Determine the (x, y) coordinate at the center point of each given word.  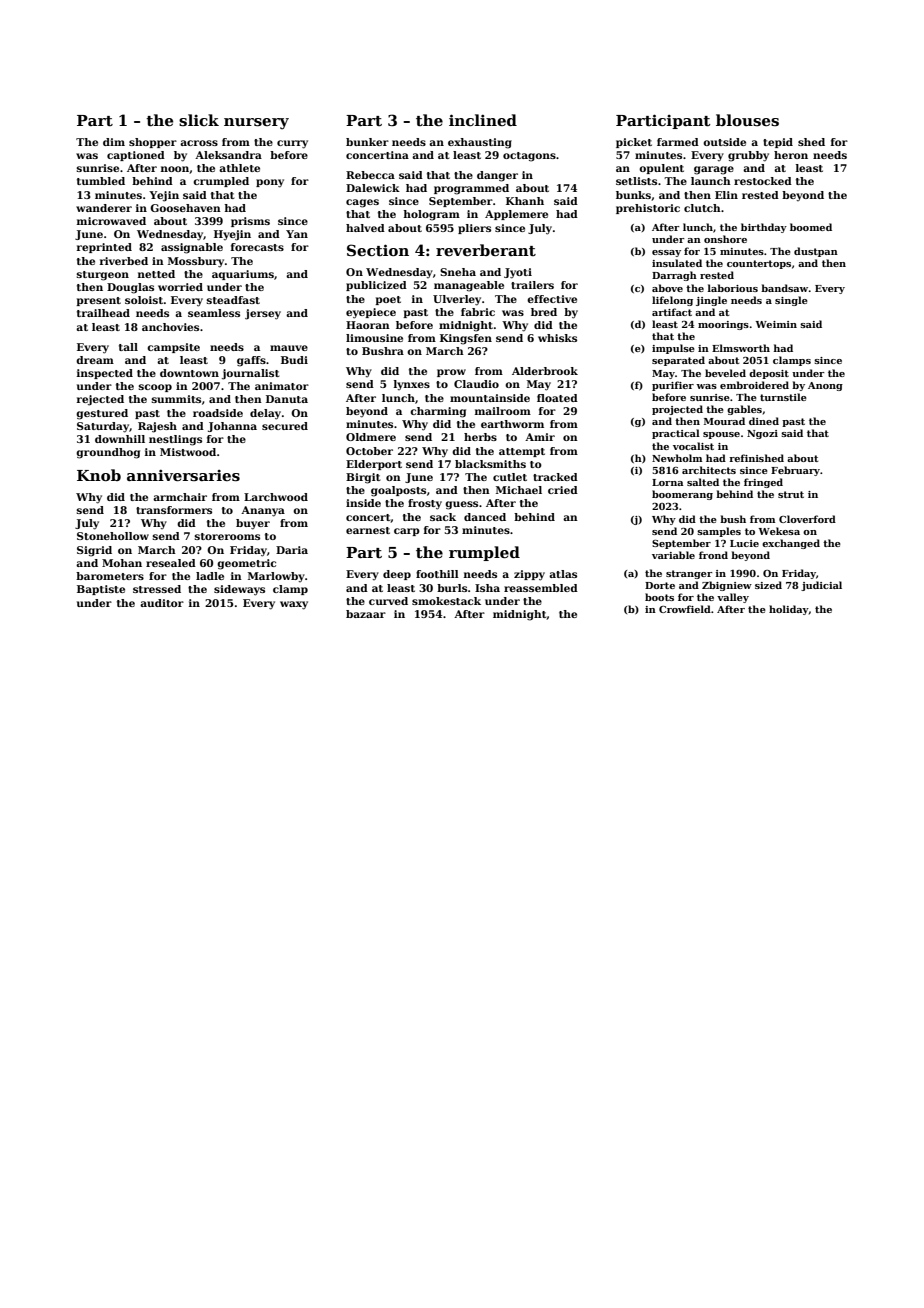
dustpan (816, 252)
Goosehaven (185, 208)
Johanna (232, 427)
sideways (239, 590)
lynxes (412, 385)
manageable (469, 286)
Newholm (677, 458)
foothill (437, 574)
